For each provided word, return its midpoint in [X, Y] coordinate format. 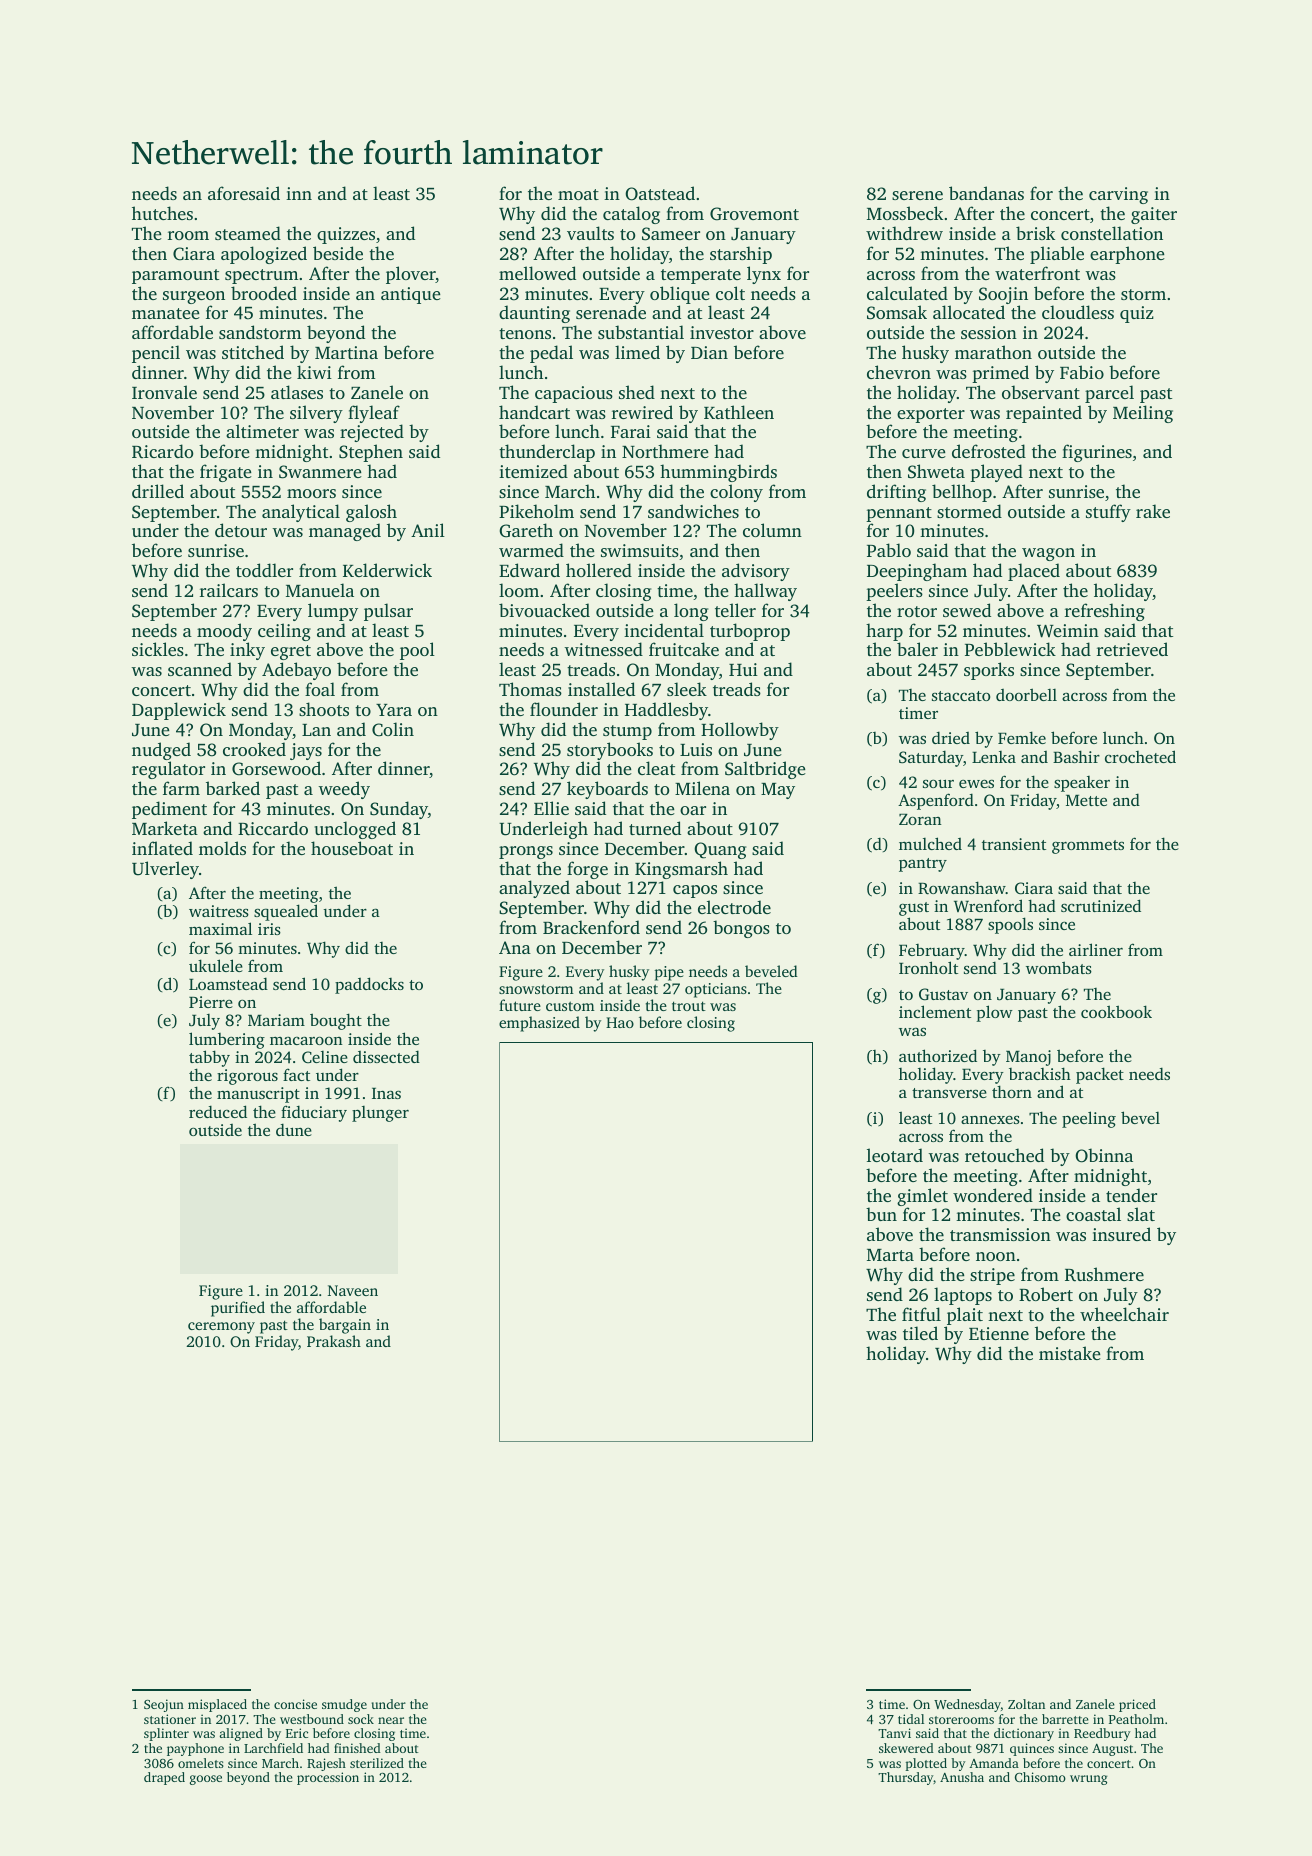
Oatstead [660, 193]
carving [1118, 195]
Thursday [905, 1778]
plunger [380, 1114]
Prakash [334, 1341]
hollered [599, 570]
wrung [1088, 1780]
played [996, 473]
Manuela [320, 590]
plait [965, 1316]
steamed [248, 233]
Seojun [164, 1705]
